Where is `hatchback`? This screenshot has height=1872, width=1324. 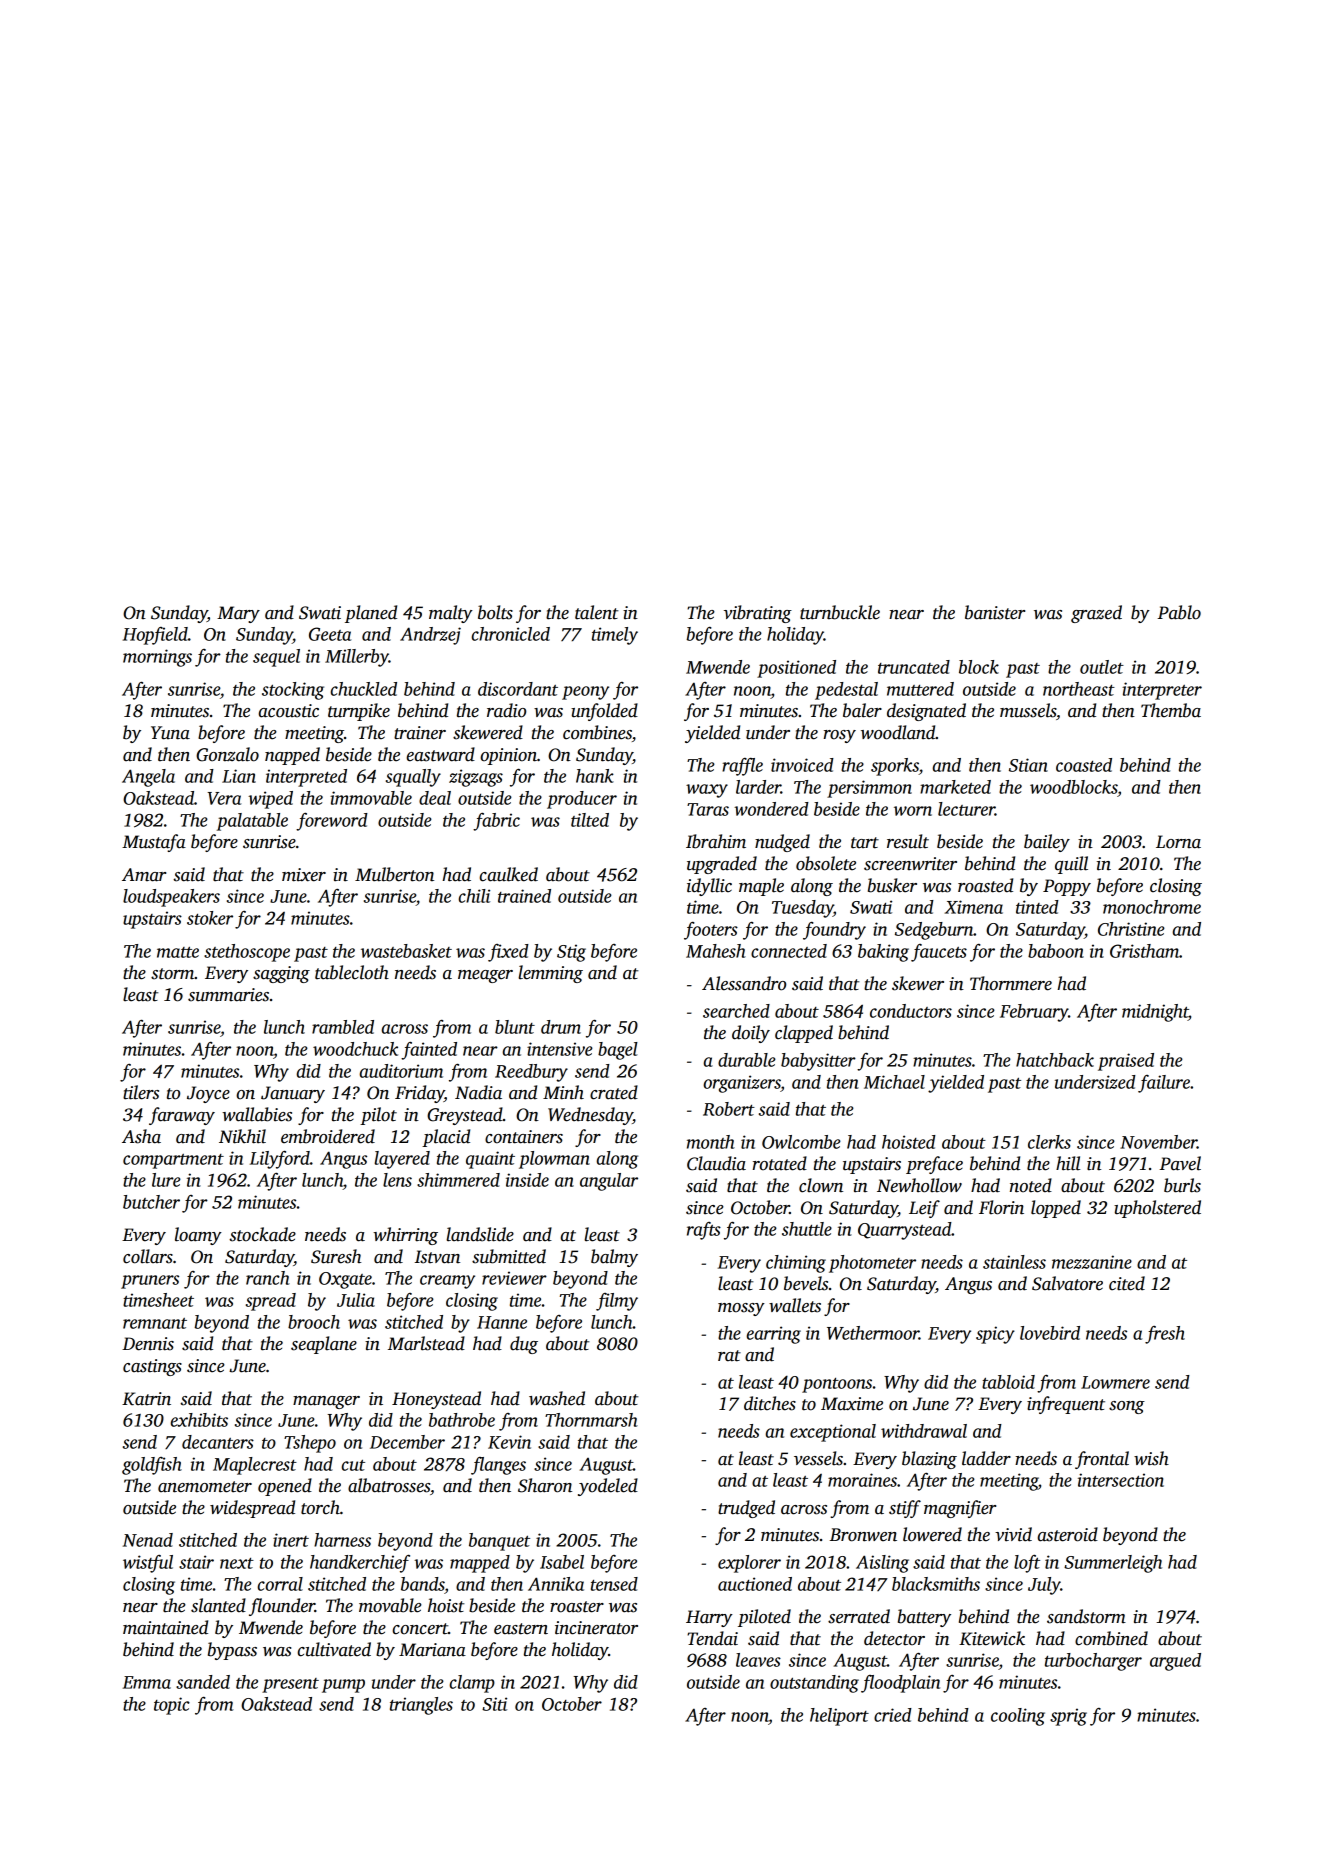 hatchback is located at coordinates (1055, 1060).
